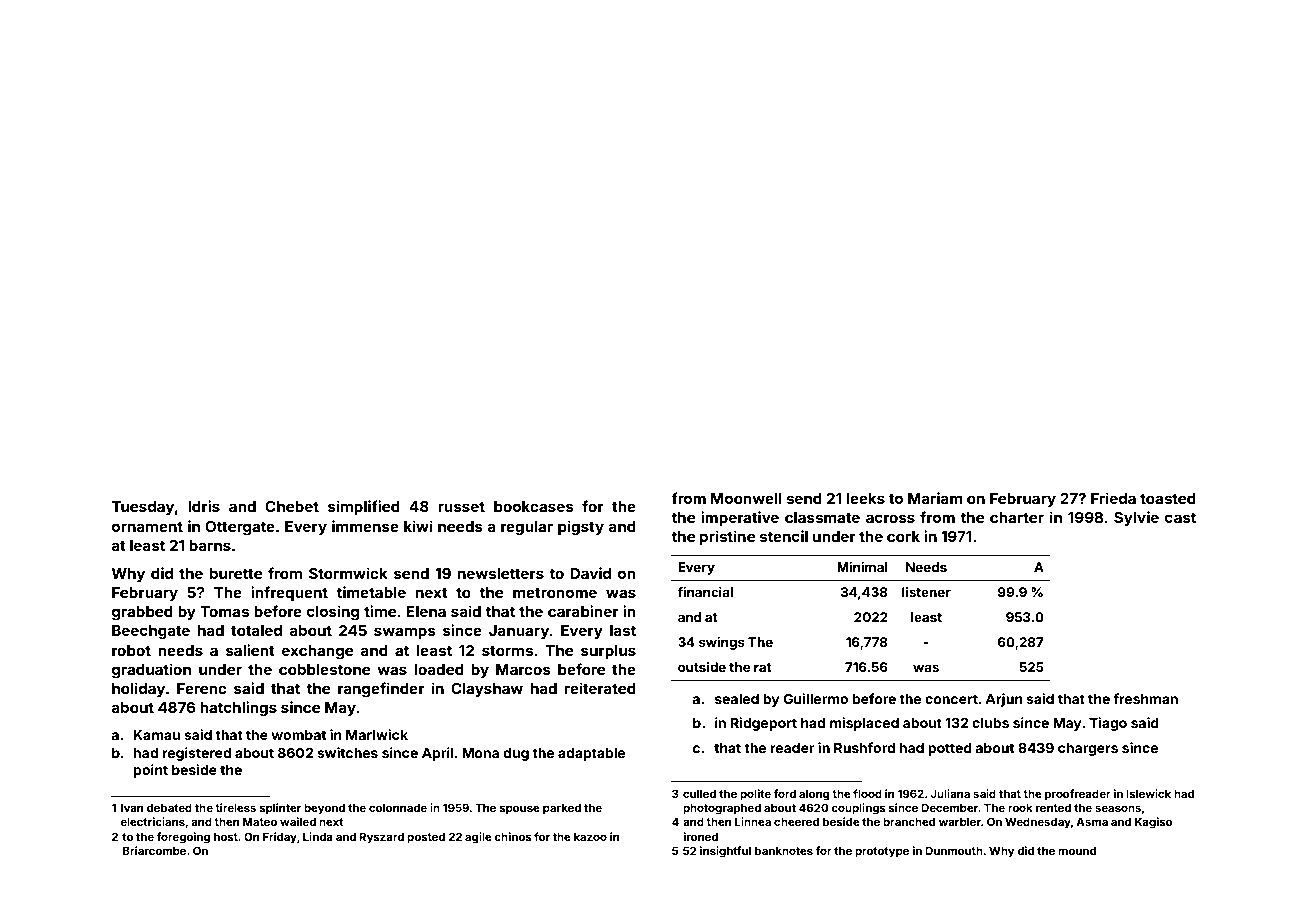 This screenshot has width=1308, height=924. Describe the element at coordinates (154, 850) in the screenshot. I see `Briarcombe` at that location.
